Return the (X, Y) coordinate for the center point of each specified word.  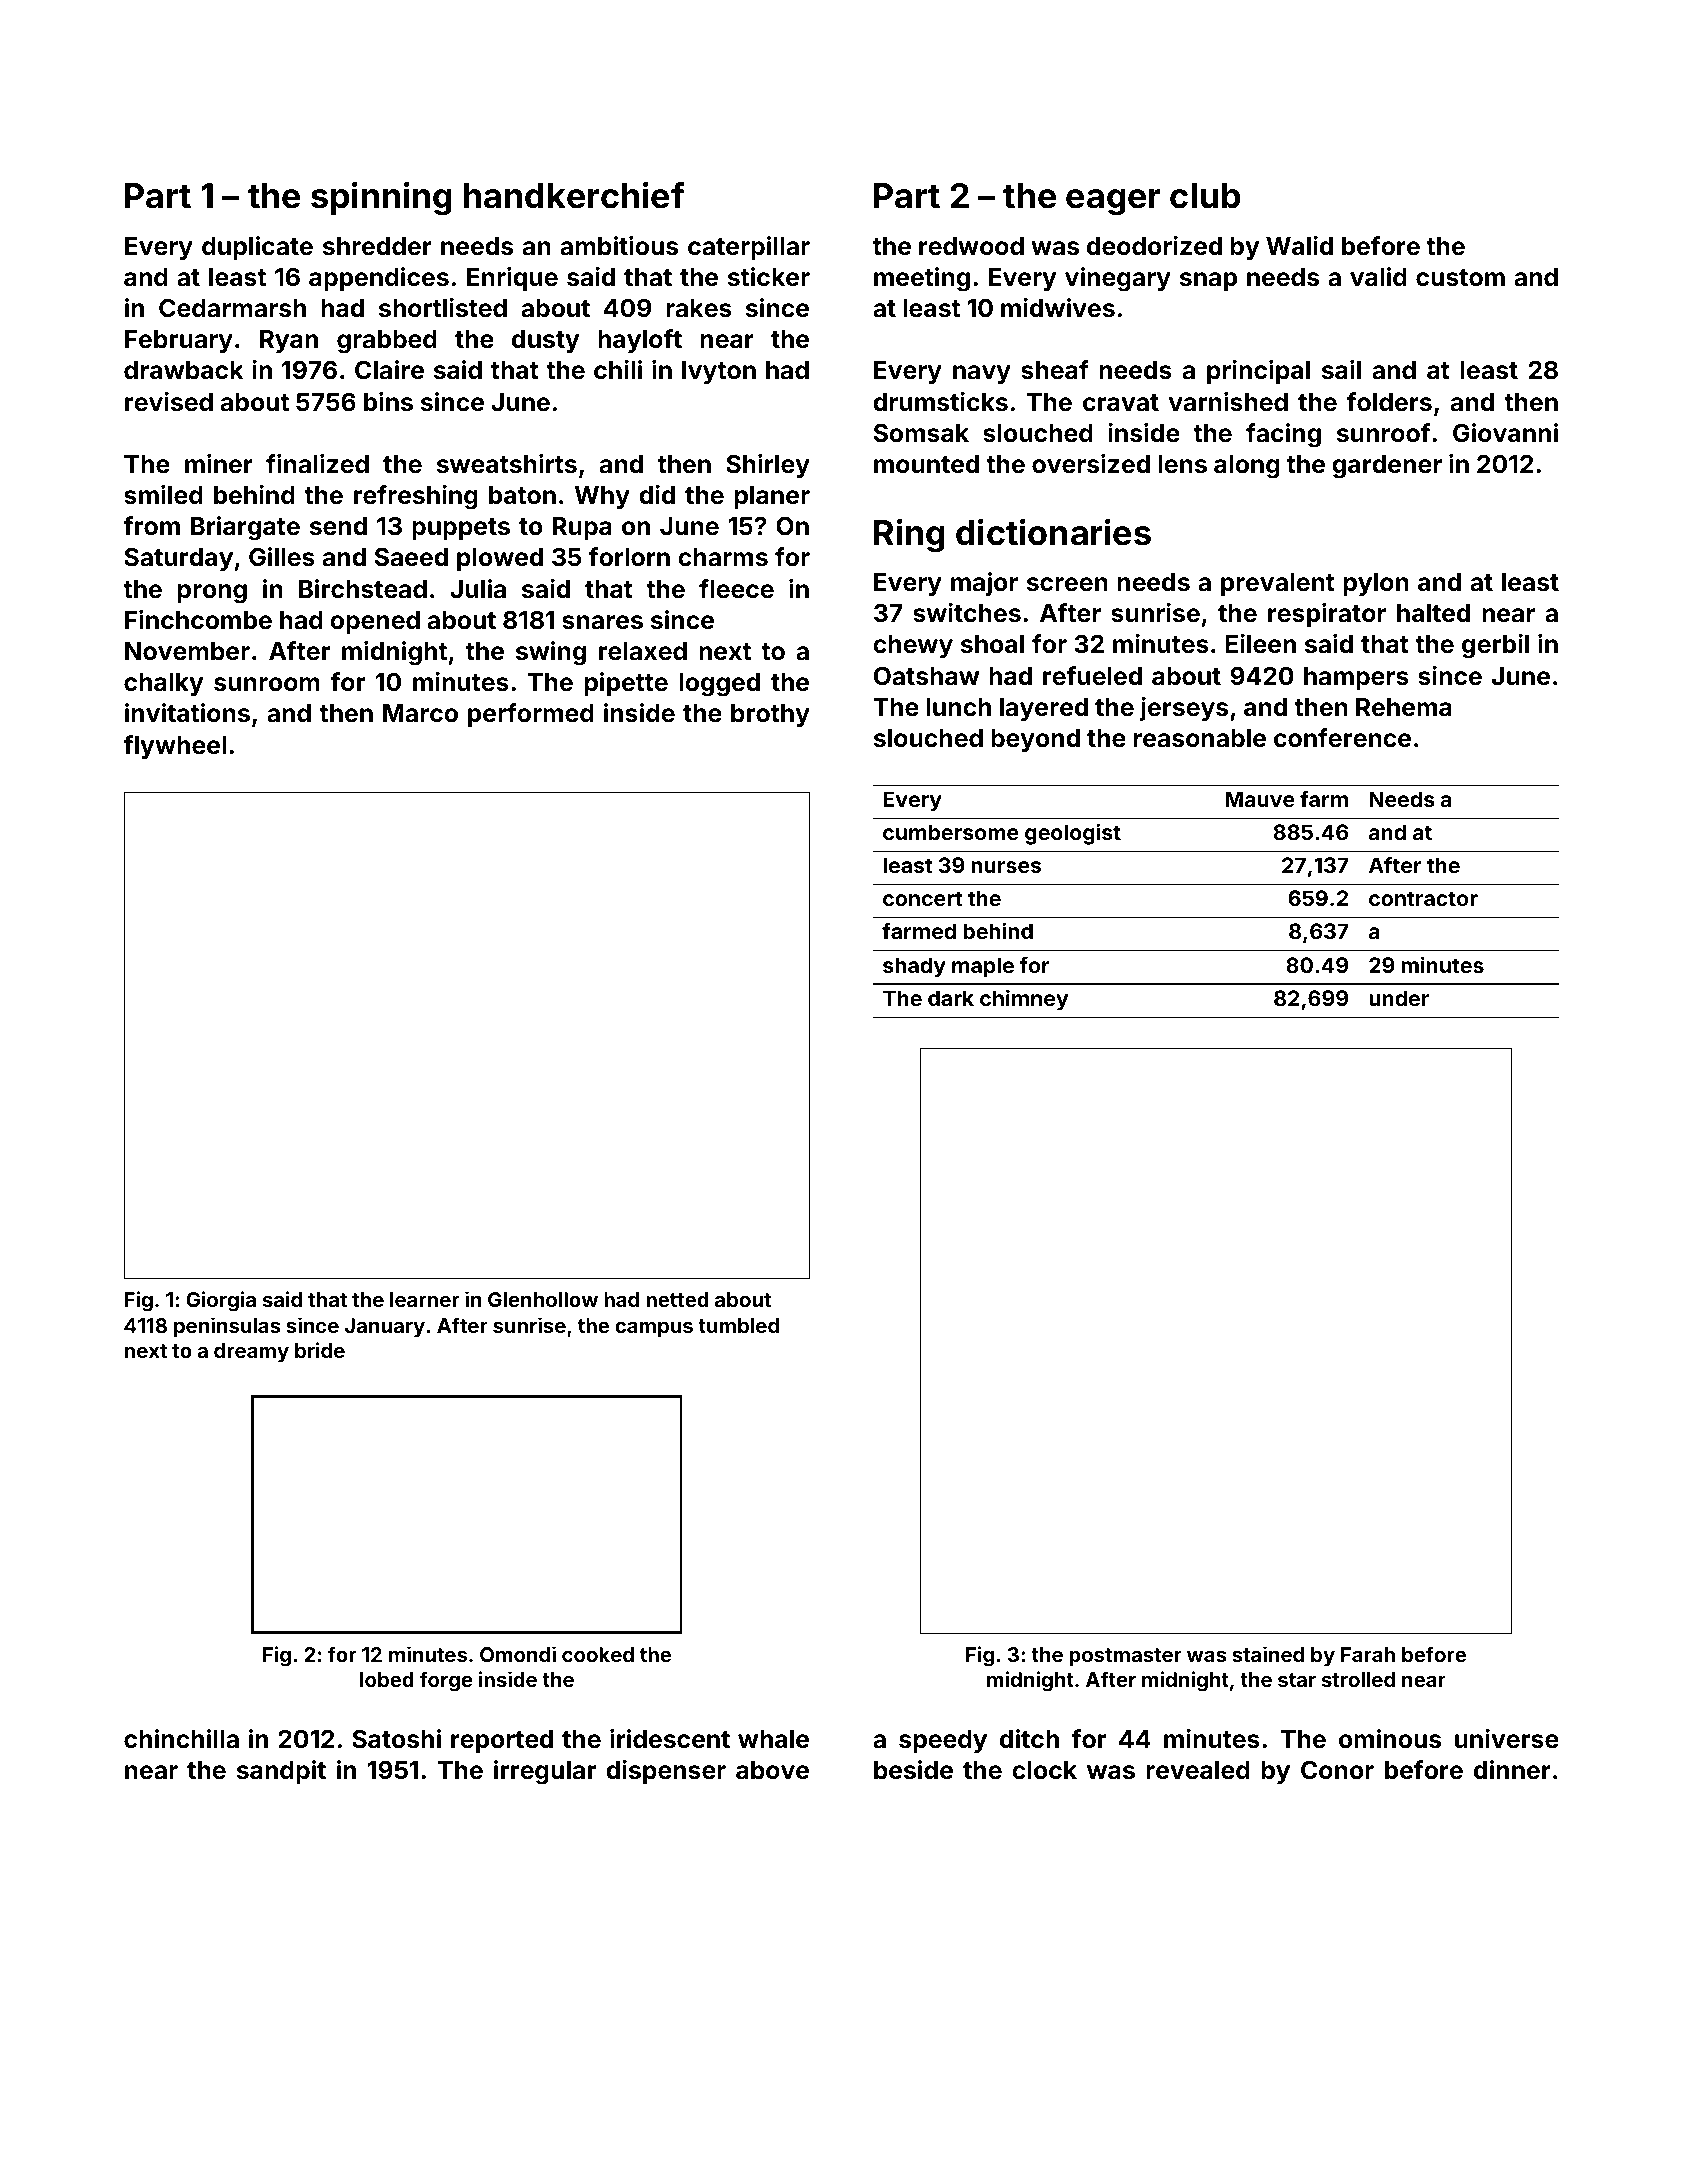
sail (1341, 370)
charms (723, 557)
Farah (1368, 1654)
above (772, 1770)
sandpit (281, 1772)
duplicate (257, 248)
